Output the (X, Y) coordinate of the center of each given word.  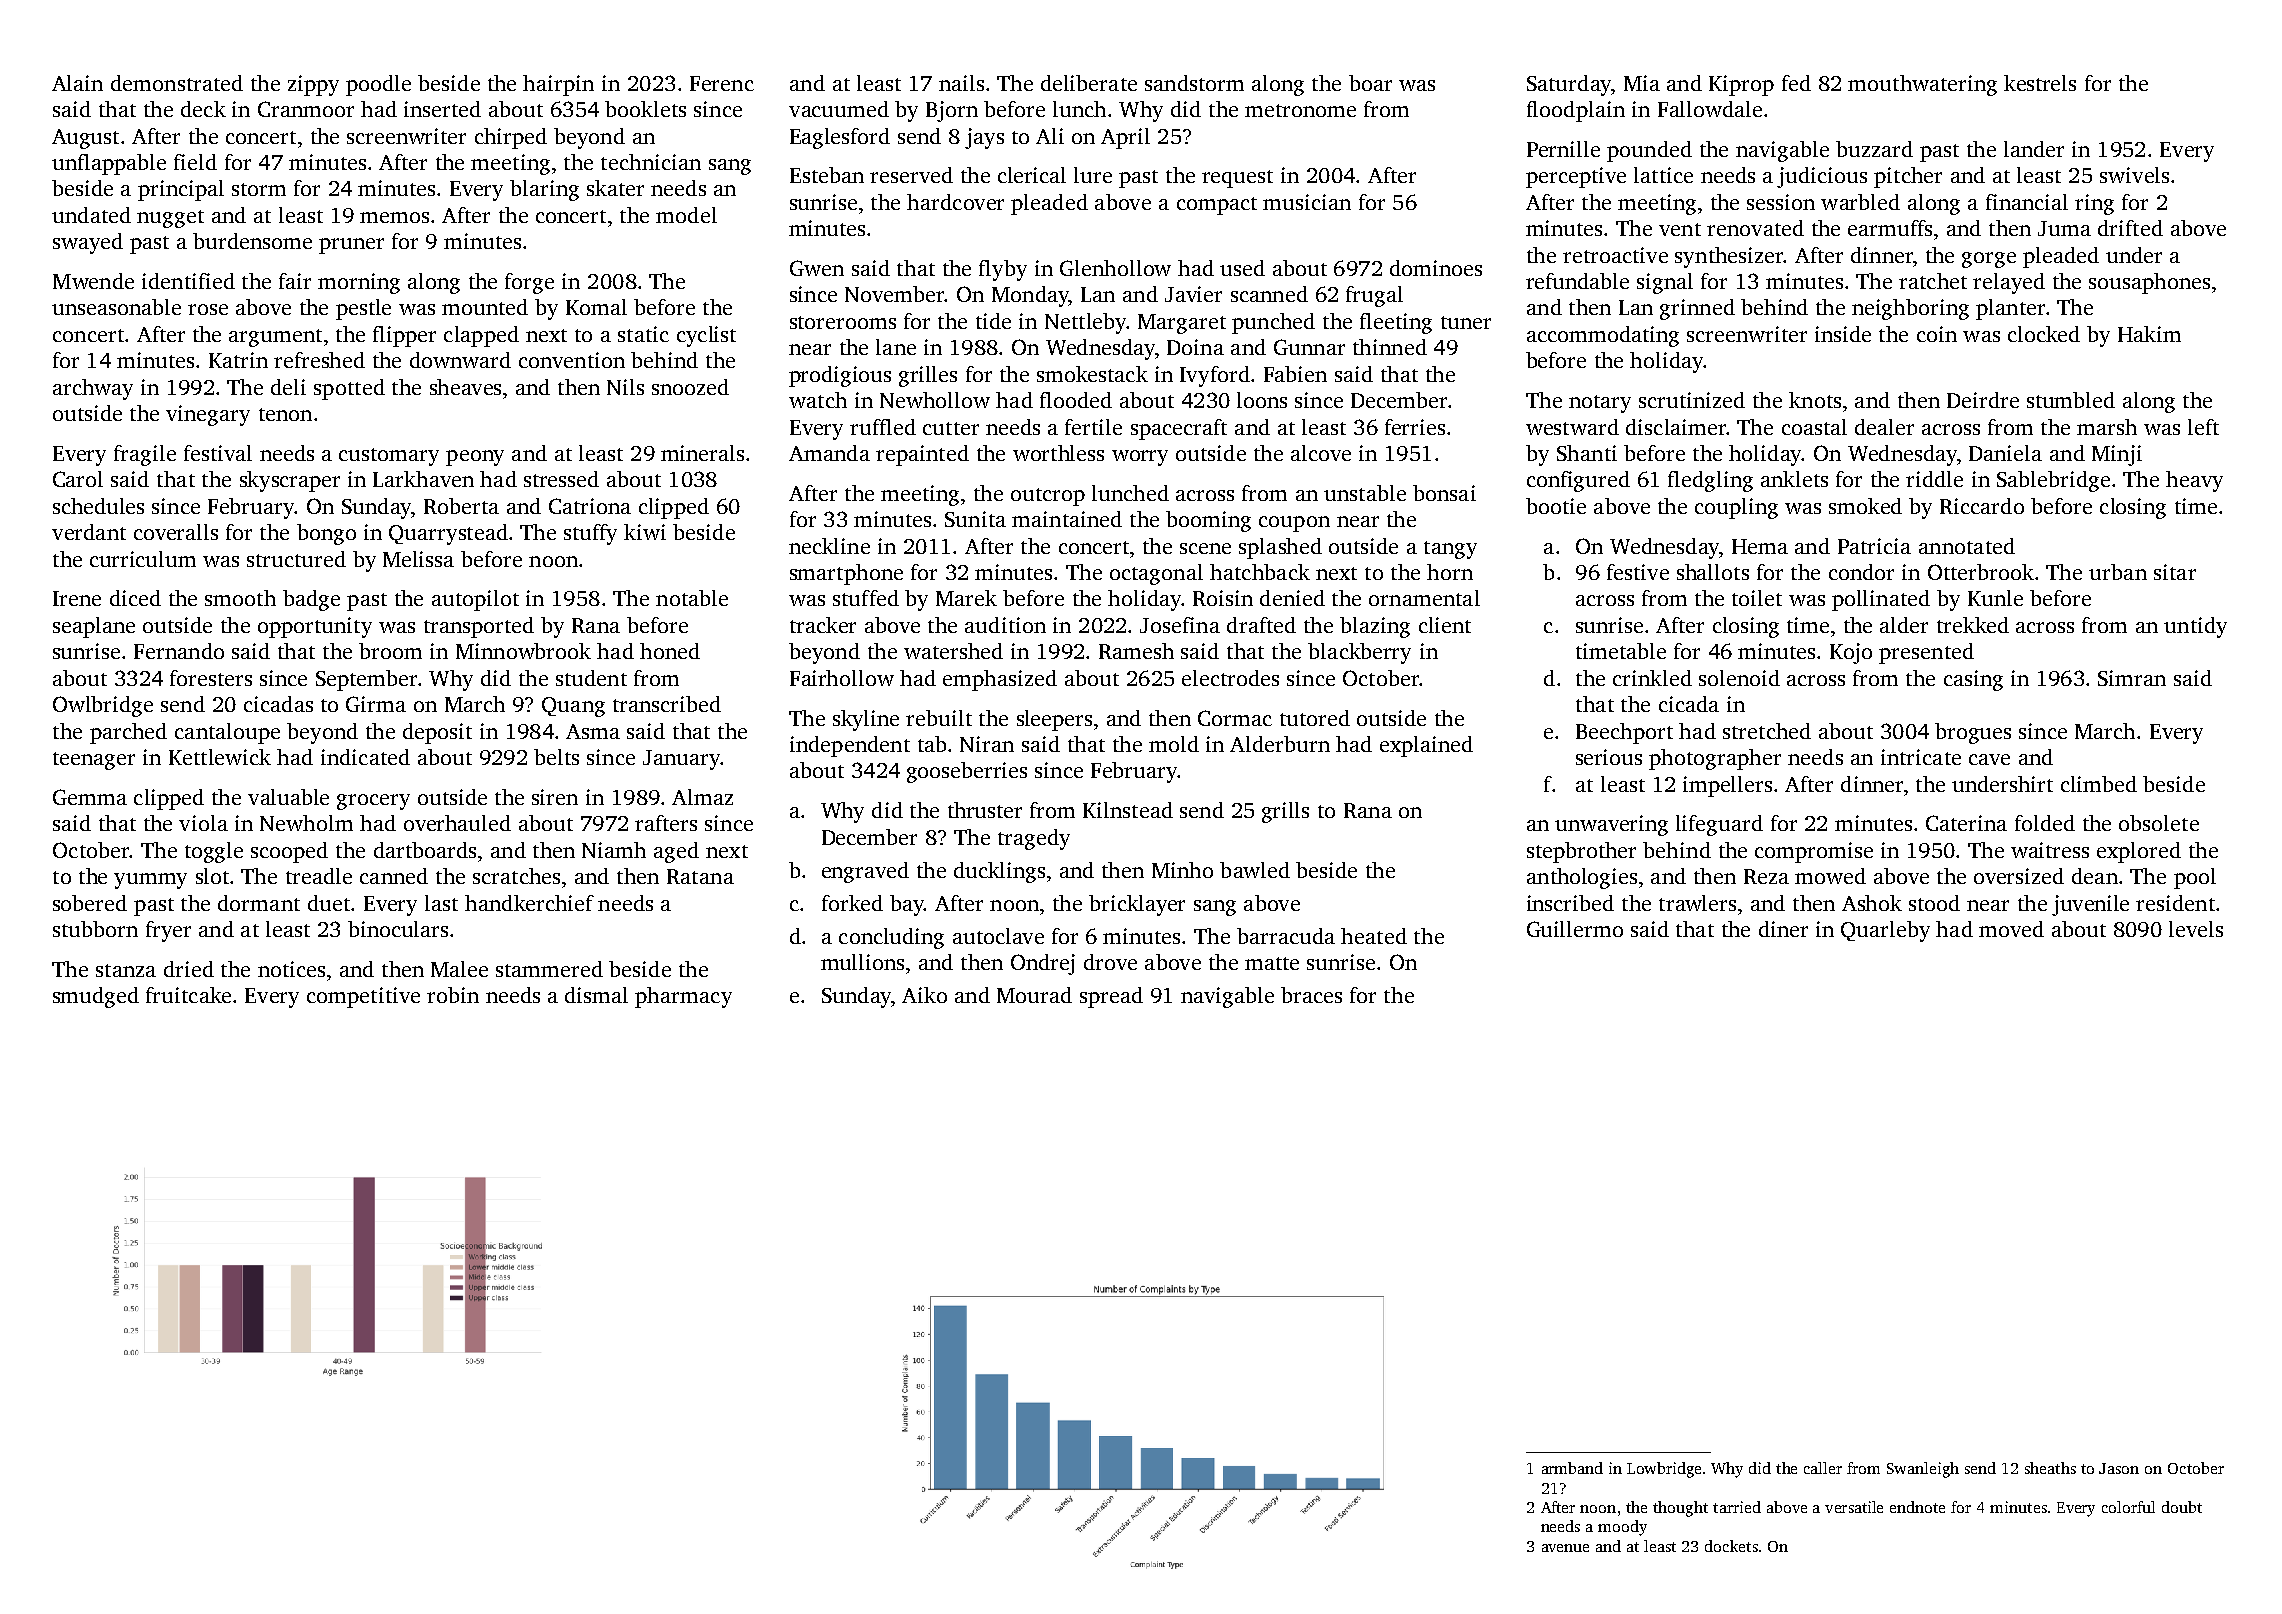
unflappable (109, 164)
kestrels (2040, 83)
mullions (862, 962)
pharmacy (683, 997)
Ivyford (1215, 376)
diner (1783, 929)
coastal (1814, 427)
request (1237, 179)
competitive (363, 997)
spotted (349, 389)
